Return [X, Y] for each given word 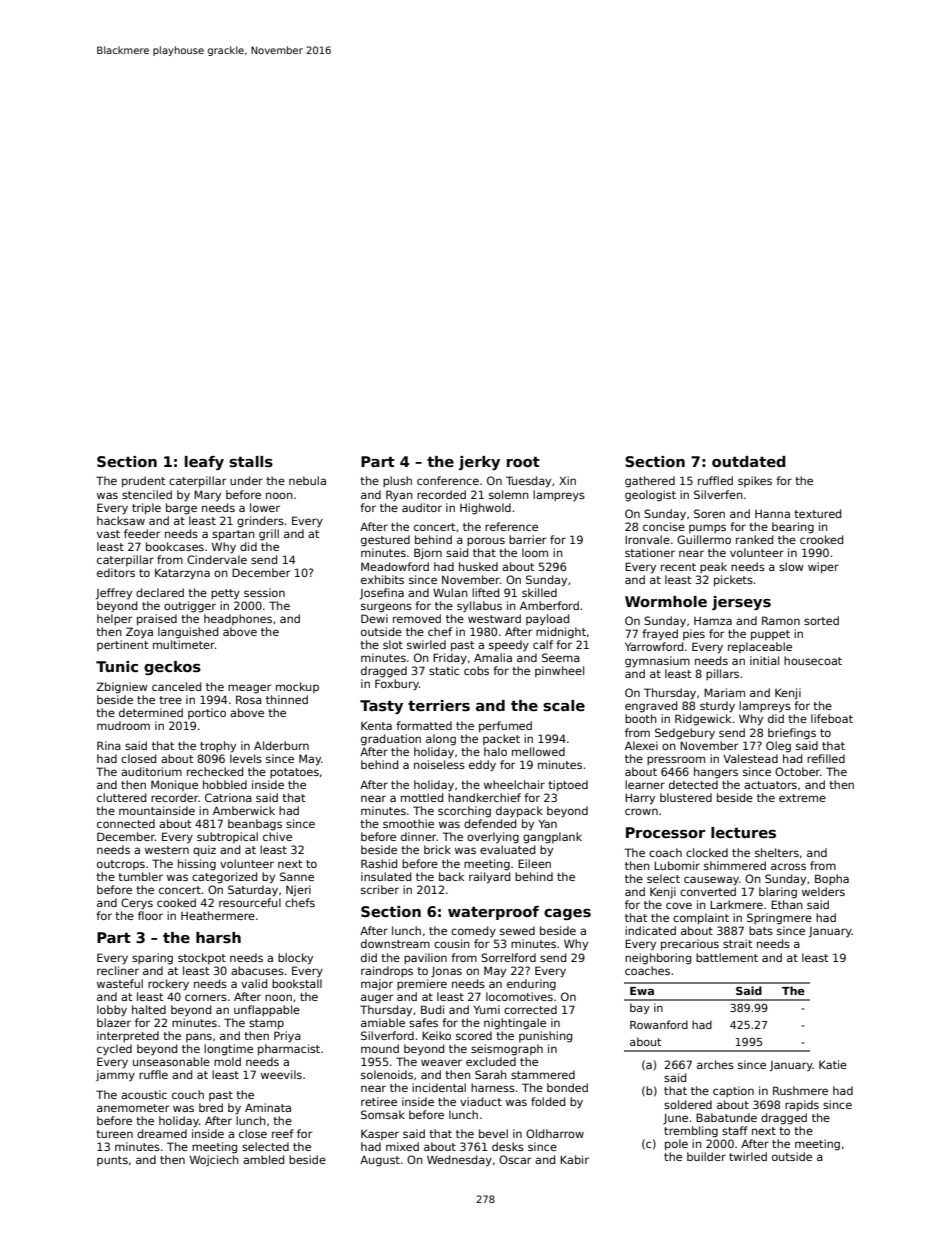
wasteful [120, 983]
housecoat [813, 660]
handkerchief [484, 797]
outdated [749, 461]
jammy [115, 1075]
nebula [307, 480]
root [523, 461]
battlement [727, 957]
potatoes [294, 773]
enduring [531, 985]
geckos [172, 668]
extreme [802, 798]
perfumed [505, 727]
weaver [441, 1062]
